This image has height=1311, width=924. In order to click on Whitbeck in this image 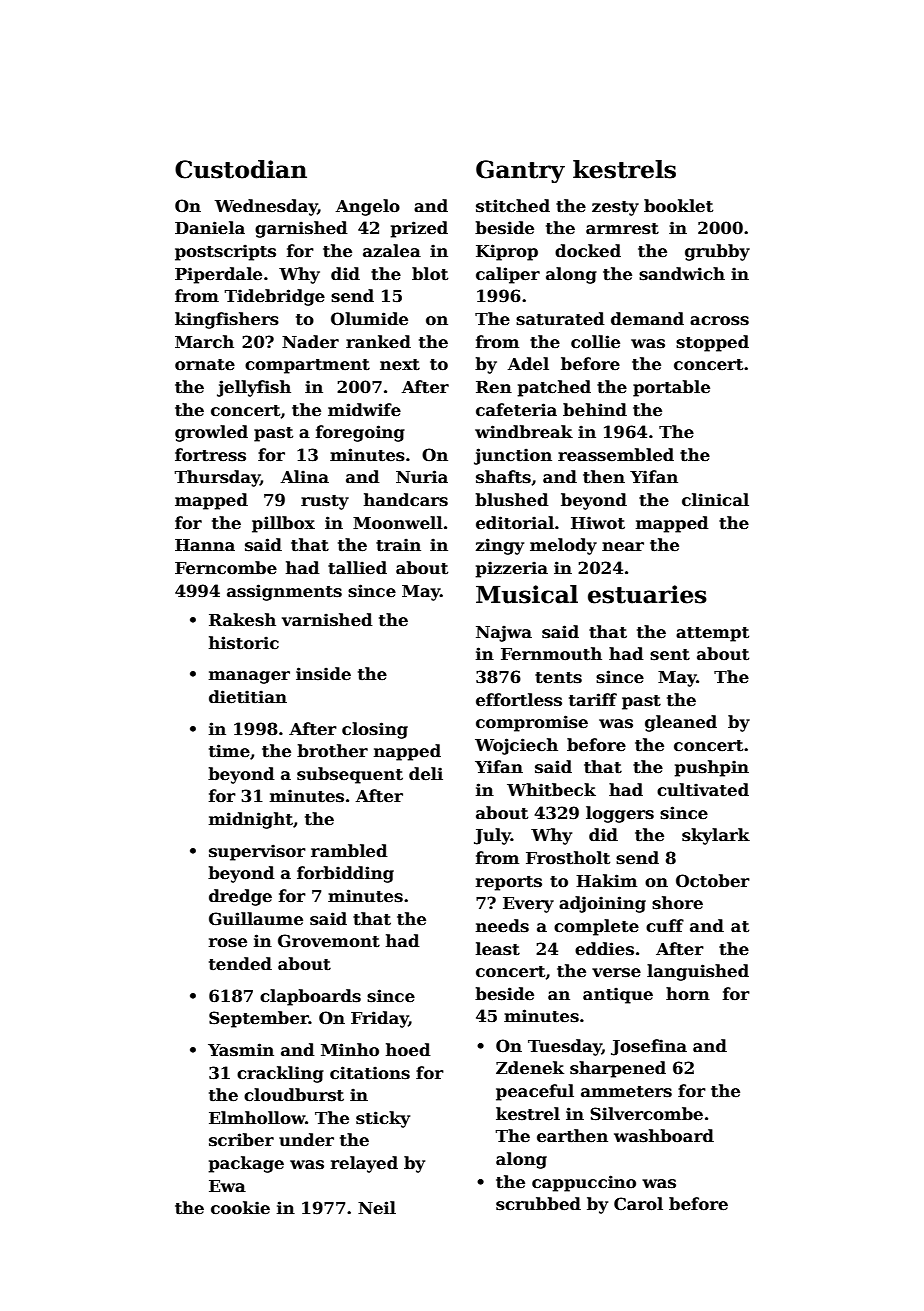, I will do `click(551, 790)`.
